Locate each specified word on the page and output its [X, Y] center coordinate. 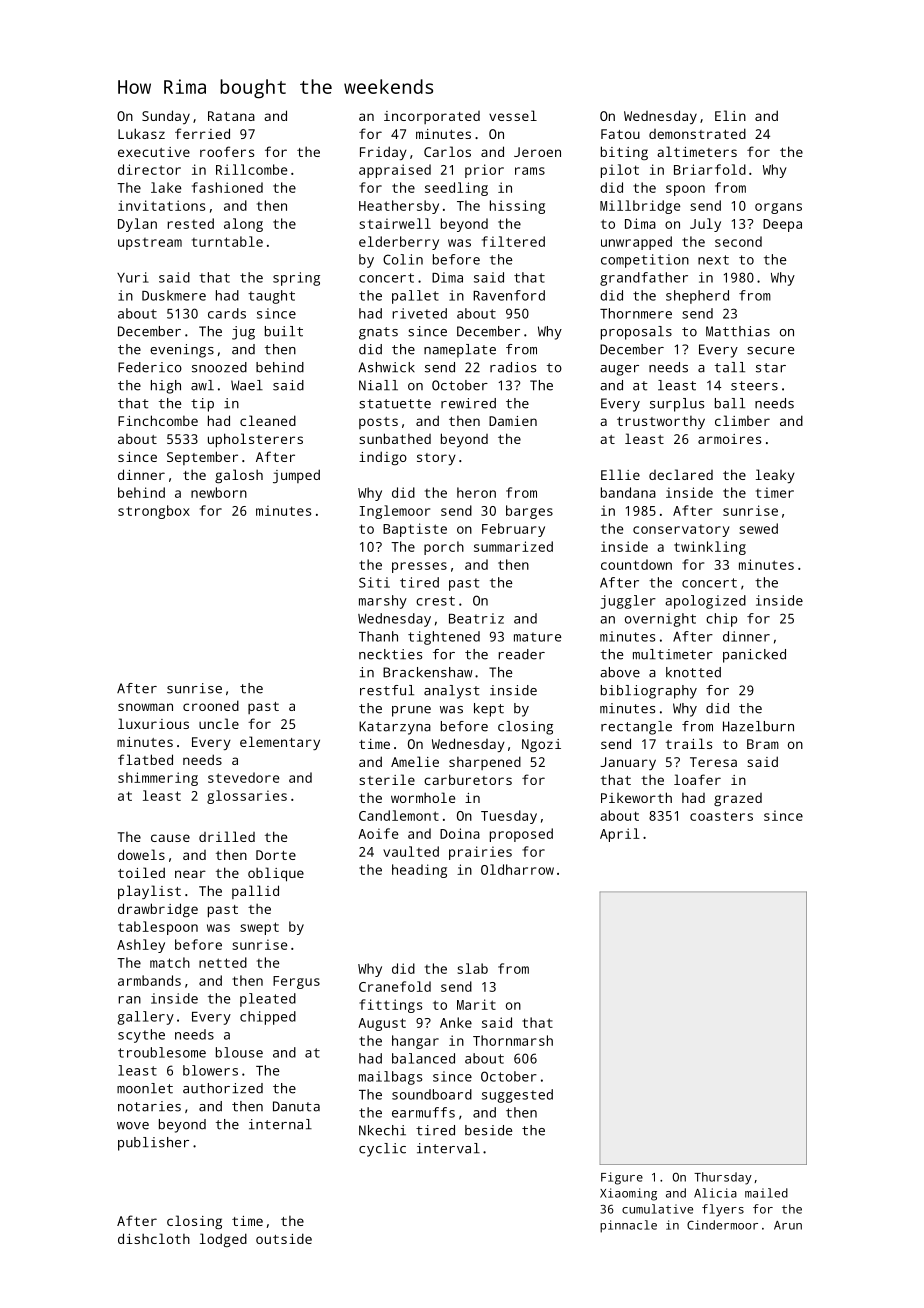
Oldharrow [517, 869]
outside [284, 1238]
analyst [452, 692]
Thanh [378, 636]
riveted [419, 313]
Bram [763, 744]
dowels [141, 854]
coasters [721, 816]
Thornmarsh [513, 1040]
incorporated [432, 117]
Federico [150, 367]
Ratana [231, 116]
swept [260, 928]
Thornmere [636, 313]
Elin [730, 115]
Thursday [723, 1178]
